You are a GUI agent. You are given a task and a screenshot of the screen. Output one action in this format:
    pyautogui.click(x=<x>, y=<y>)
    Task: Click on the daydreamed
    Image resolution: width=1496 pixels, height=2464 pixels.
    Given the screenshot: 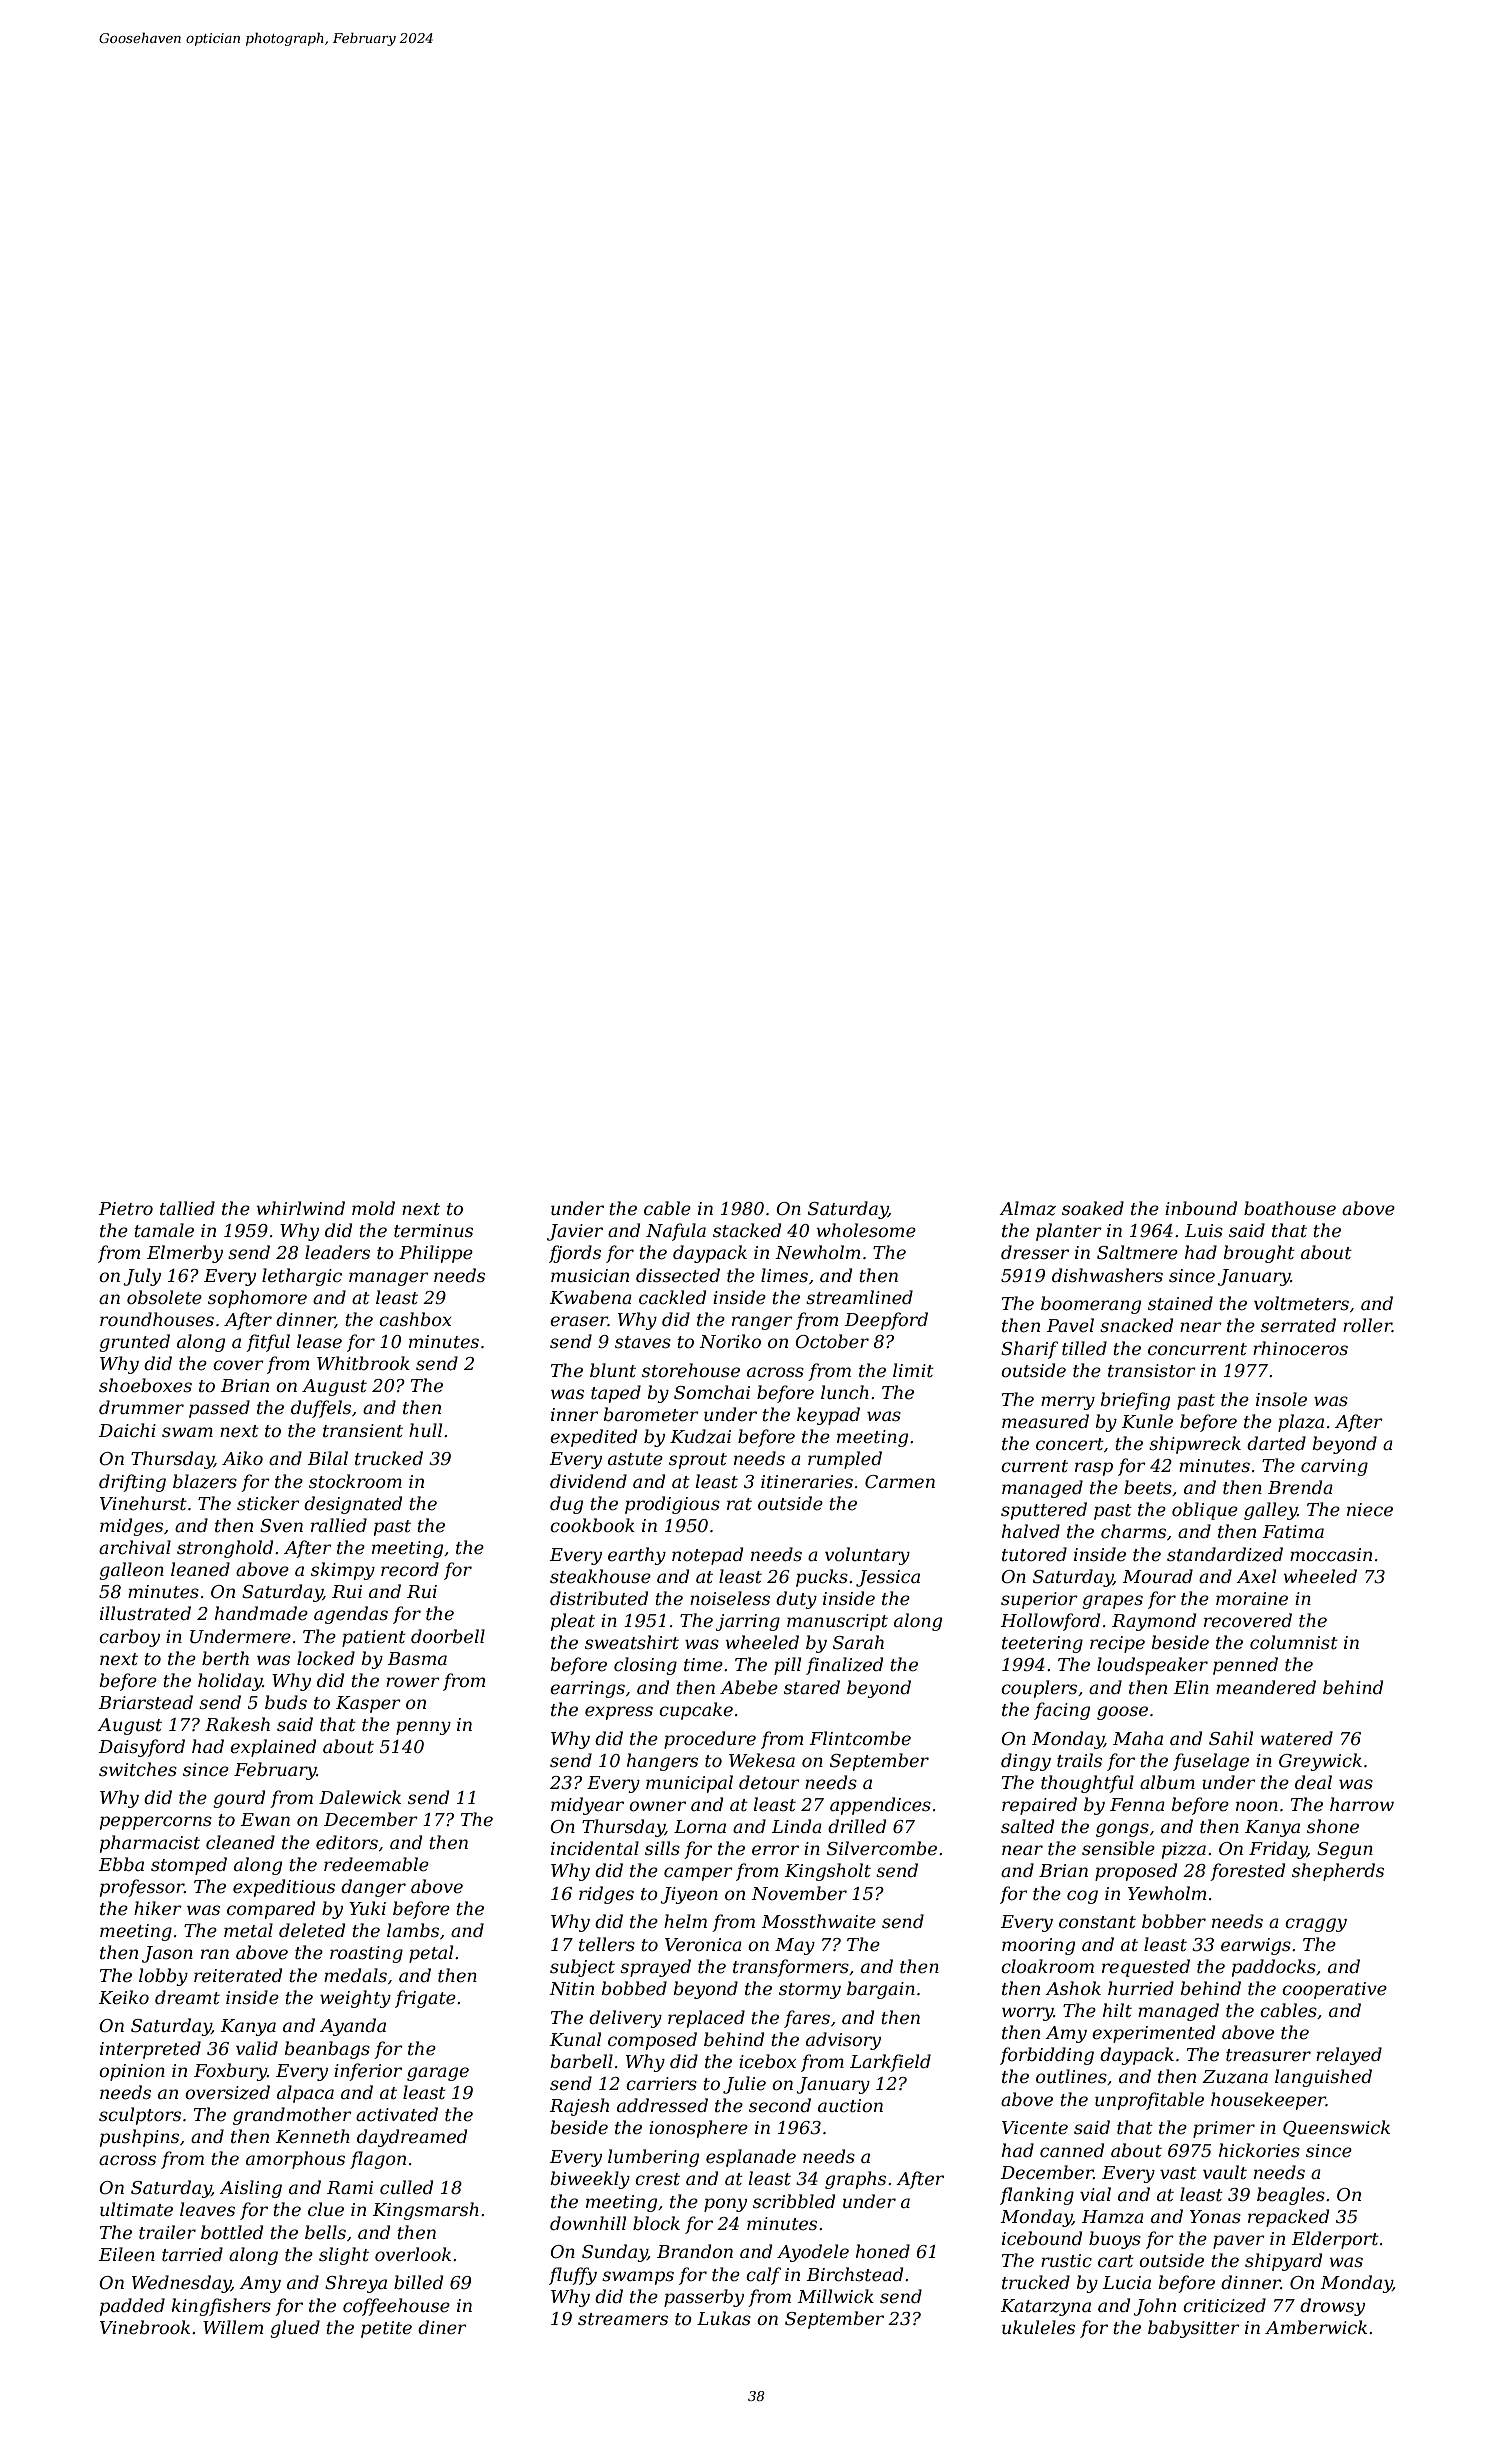 What is the action you would take?
    pyautogui.click(x=412, y=2138)
